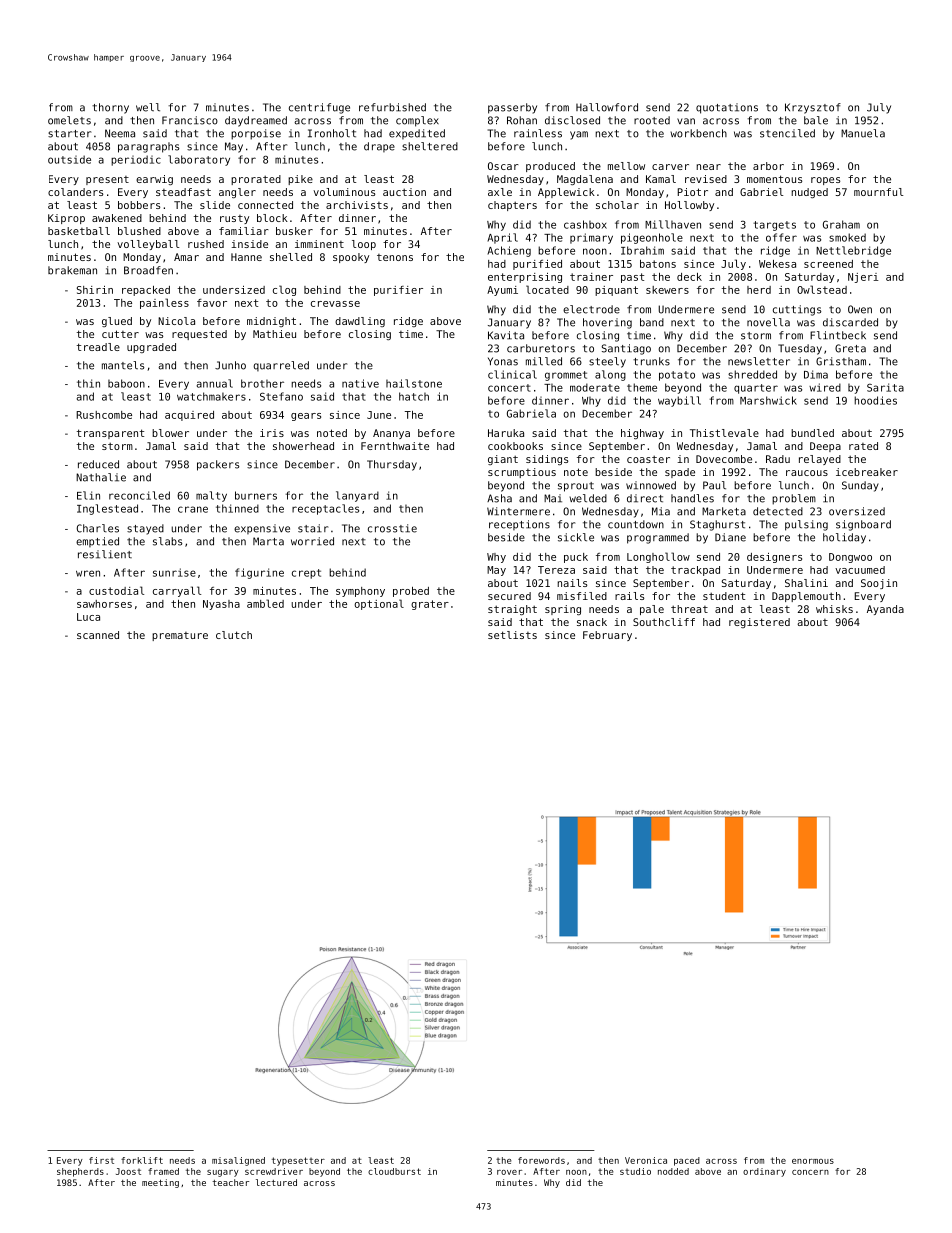 The width and height of the document is (952, 1233). What do you see at coordinates (148, 107) in the document?
I see `well` at bounding box center [148, 107].
